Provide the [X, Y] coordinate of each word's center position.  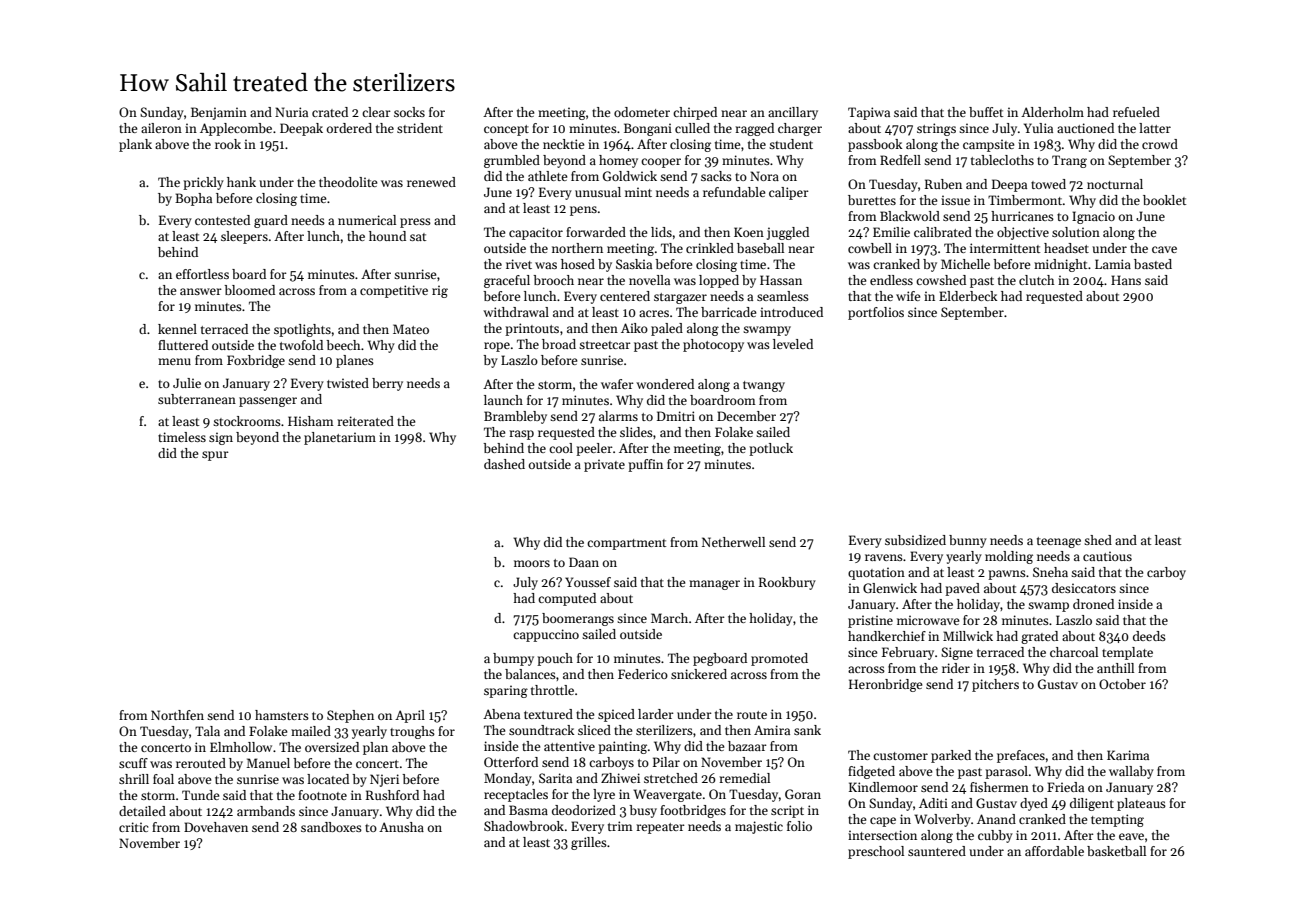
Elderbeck [968, 296]
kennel [177, 329]
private [604, 465]
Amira [772, 730]
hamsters [282, 715]
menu [174, 361]
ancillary [793, 113]
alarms [618, 416]
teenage [1059, 542]
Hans [1126, 280]
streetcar [605, 345]
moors [532, 563]
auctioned [1085, 128]
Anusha [401, 827]
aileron [161, 128]
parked [951, 756]
